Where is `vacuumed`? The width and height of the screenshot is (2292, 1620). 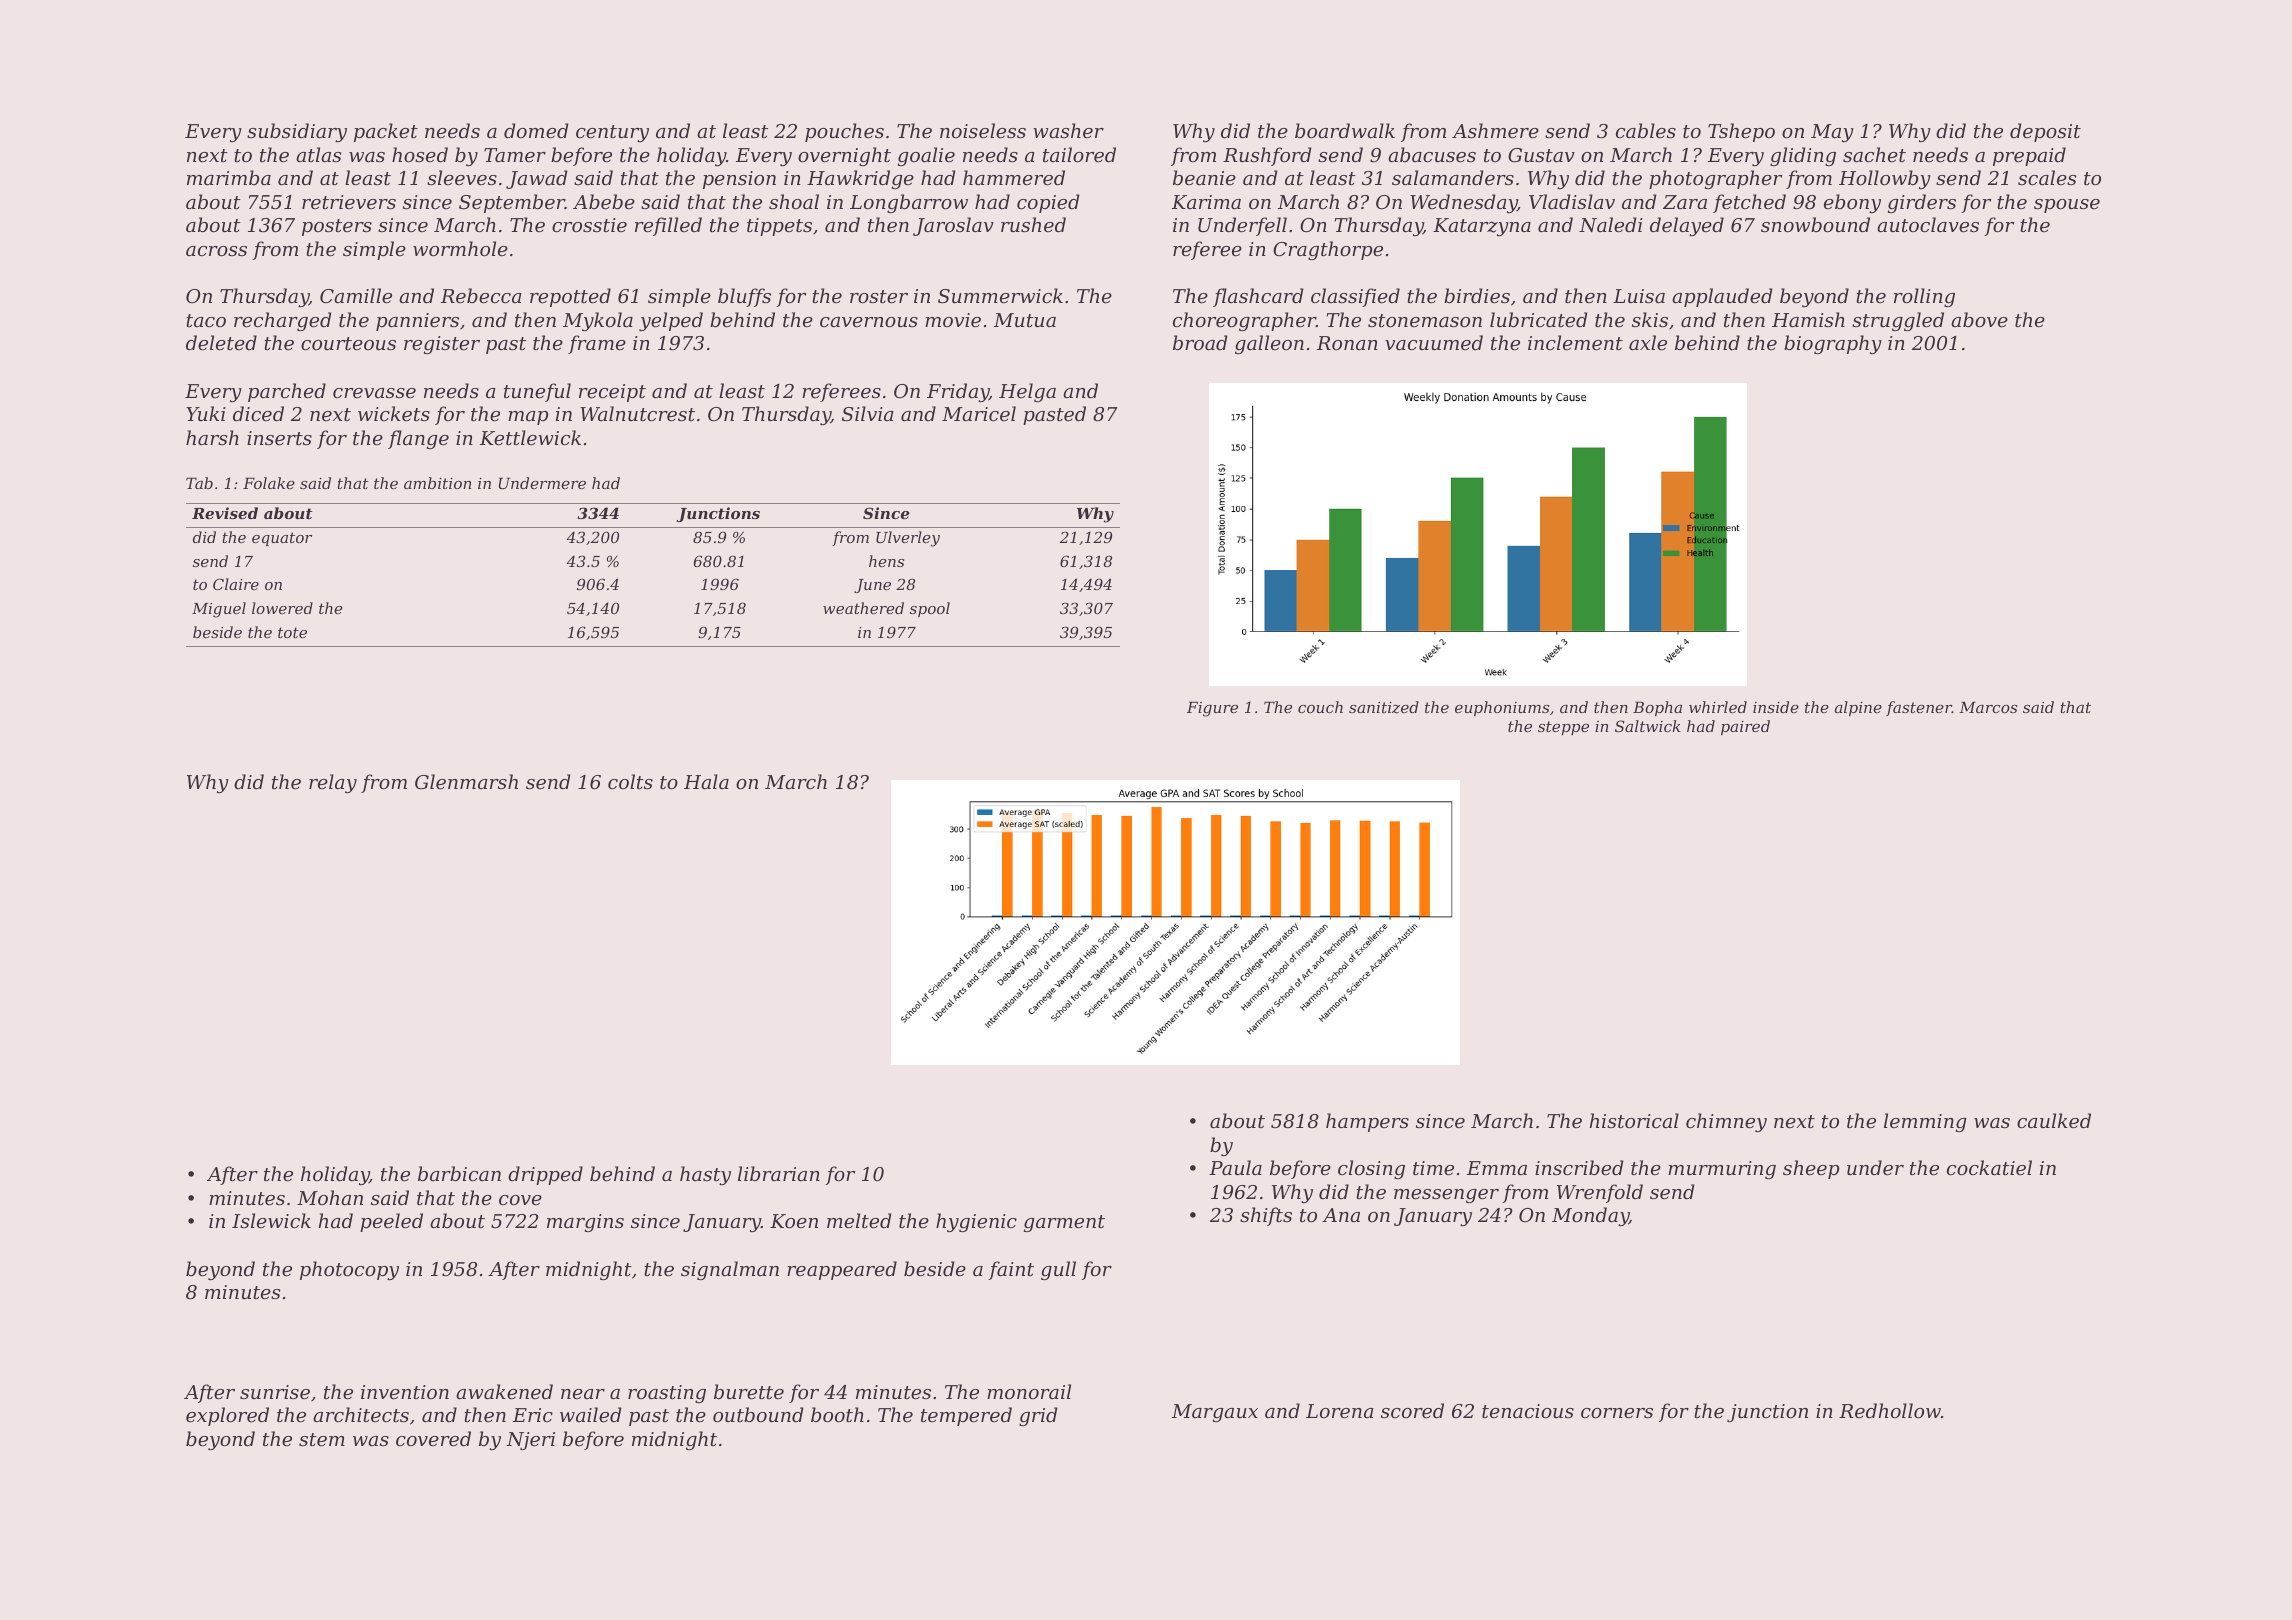
vacuumed is located at coordinates (1434, 342).
